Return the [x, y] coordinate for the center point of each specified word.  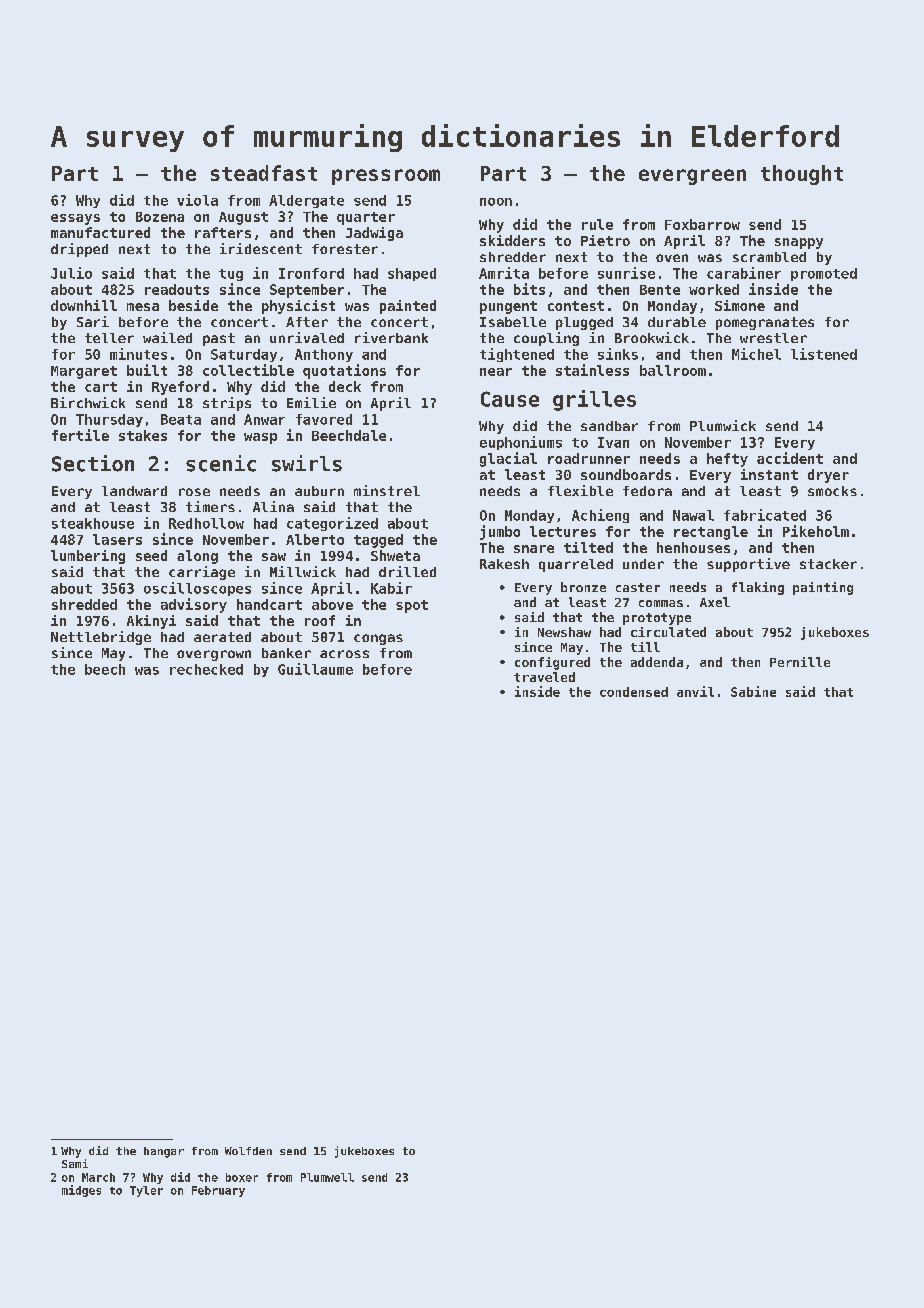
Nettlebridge [101, 638]
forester [345, 249]
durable [677, 322]
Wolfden [248, 1151]
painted [408, 307]
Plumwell [327, 1177]
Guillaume [315, 669]
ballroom [673, 370]
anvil [695, 691]
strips [227, 404]
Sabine [753, 691]
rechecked [206, 669]
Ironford [311, 273]
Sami [75, 1163]
